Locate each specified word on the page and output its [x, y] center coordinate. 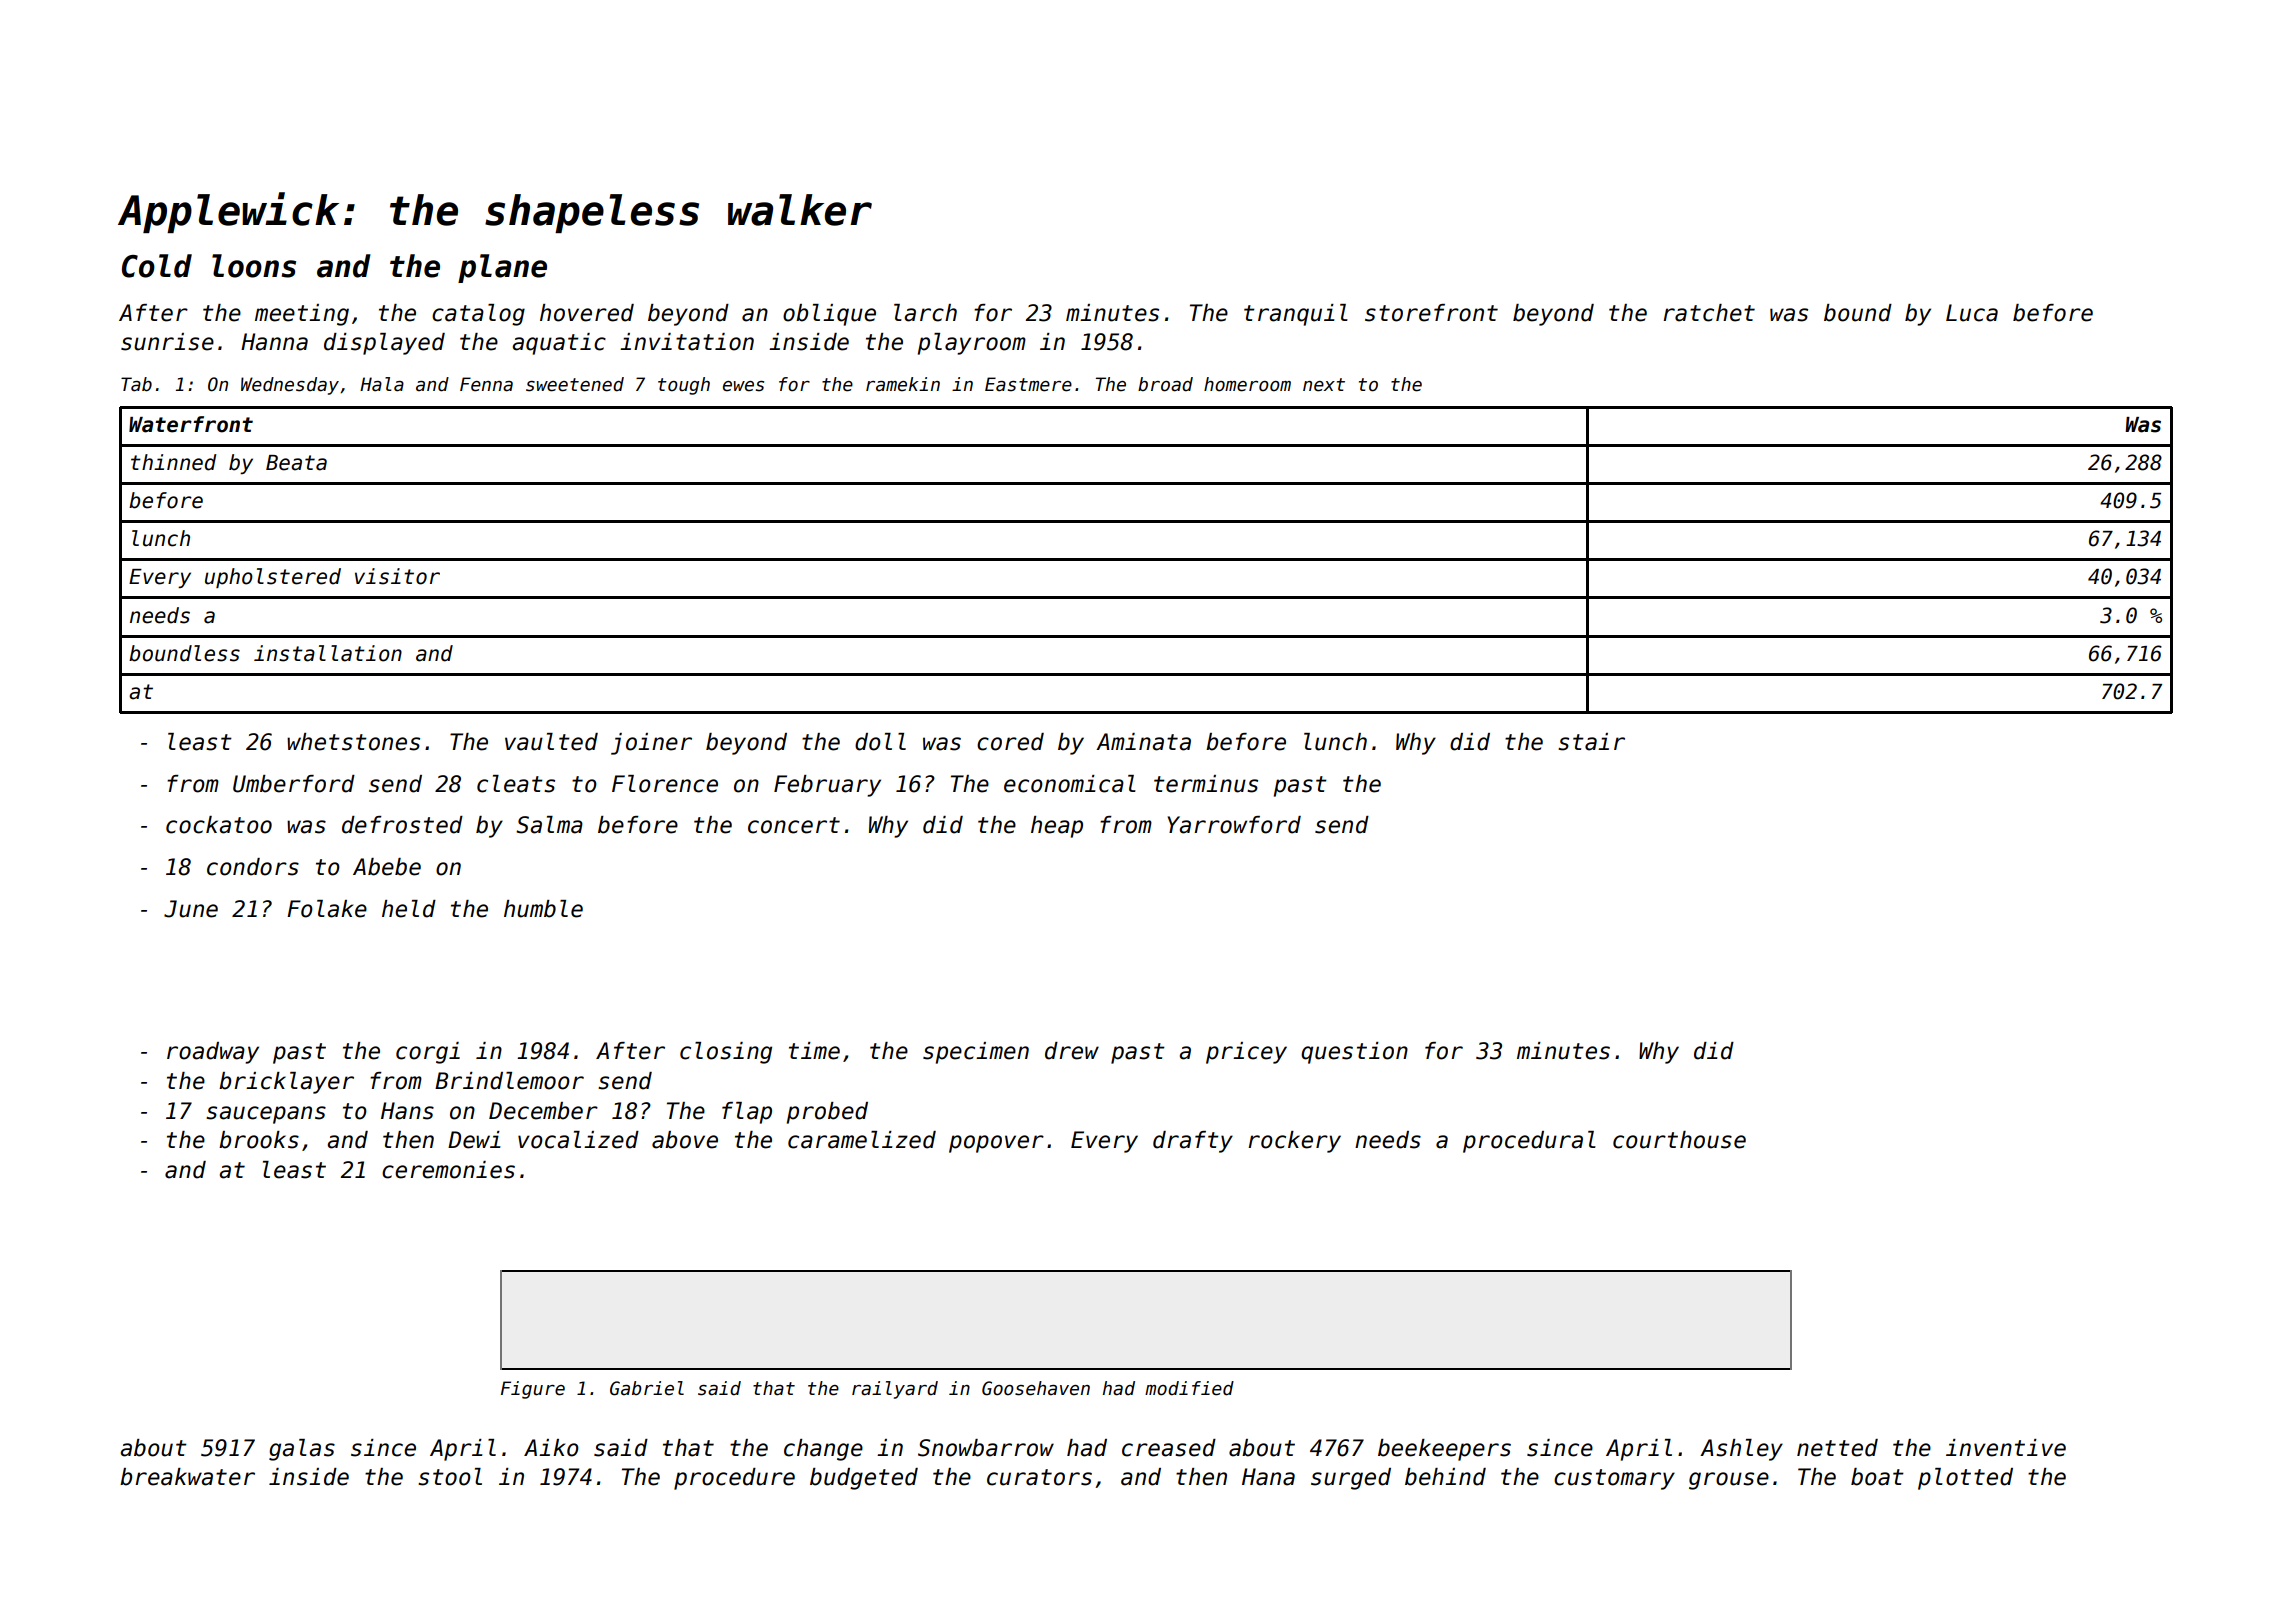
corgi [428, 1053]
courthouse [1679, 1140]
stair [1591, 742]
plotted [1965, 1479]
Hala [382, 384]
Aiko [551, 1448]
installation [328, 653]
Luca [1972, 313]
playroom [972, 344]
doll [880, 742]
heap [1057, 827]
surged [1351, 1479]
